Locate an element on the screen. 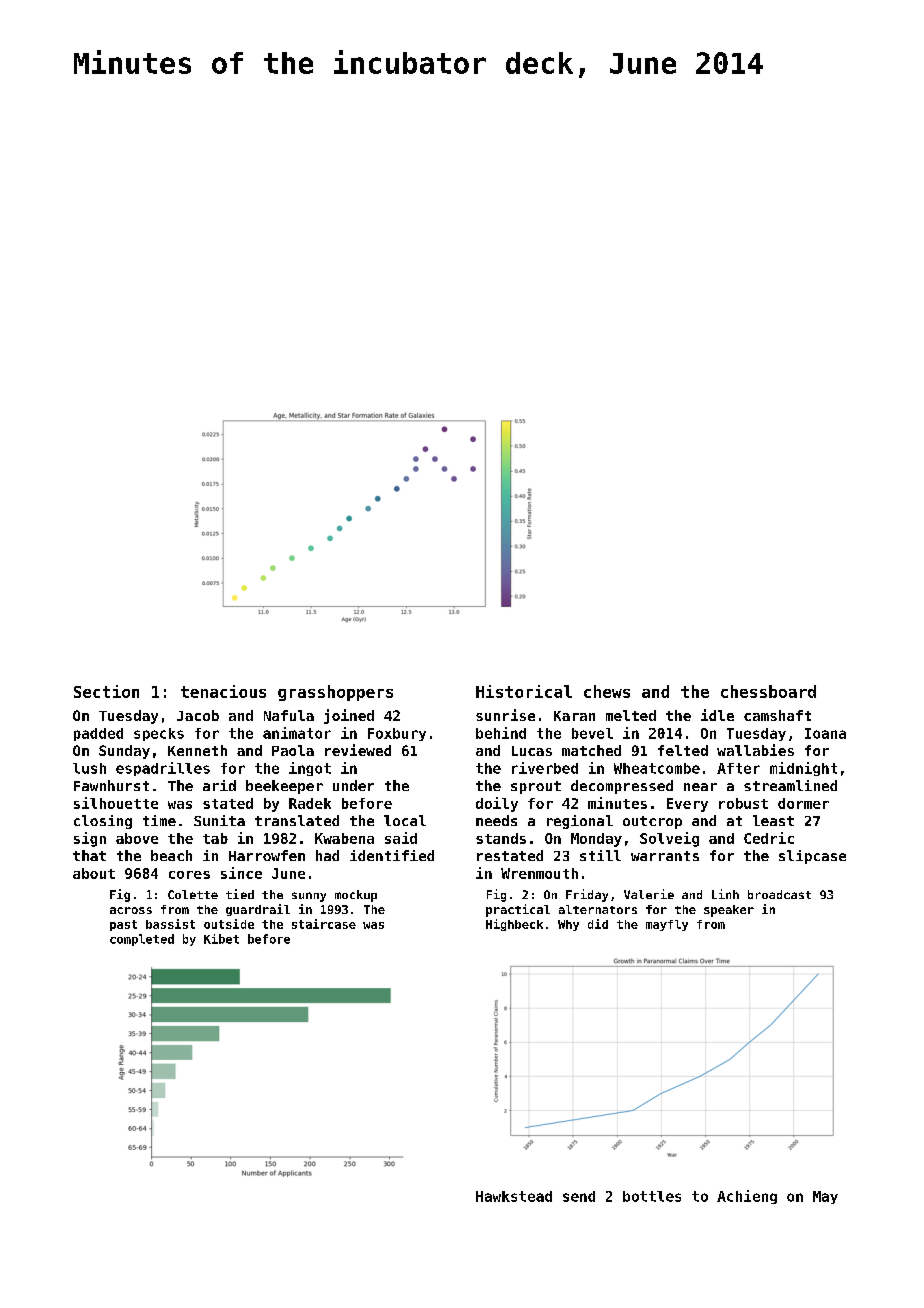 The image size is (924, 1308). slipcase is located at coordinates (812, 857).
